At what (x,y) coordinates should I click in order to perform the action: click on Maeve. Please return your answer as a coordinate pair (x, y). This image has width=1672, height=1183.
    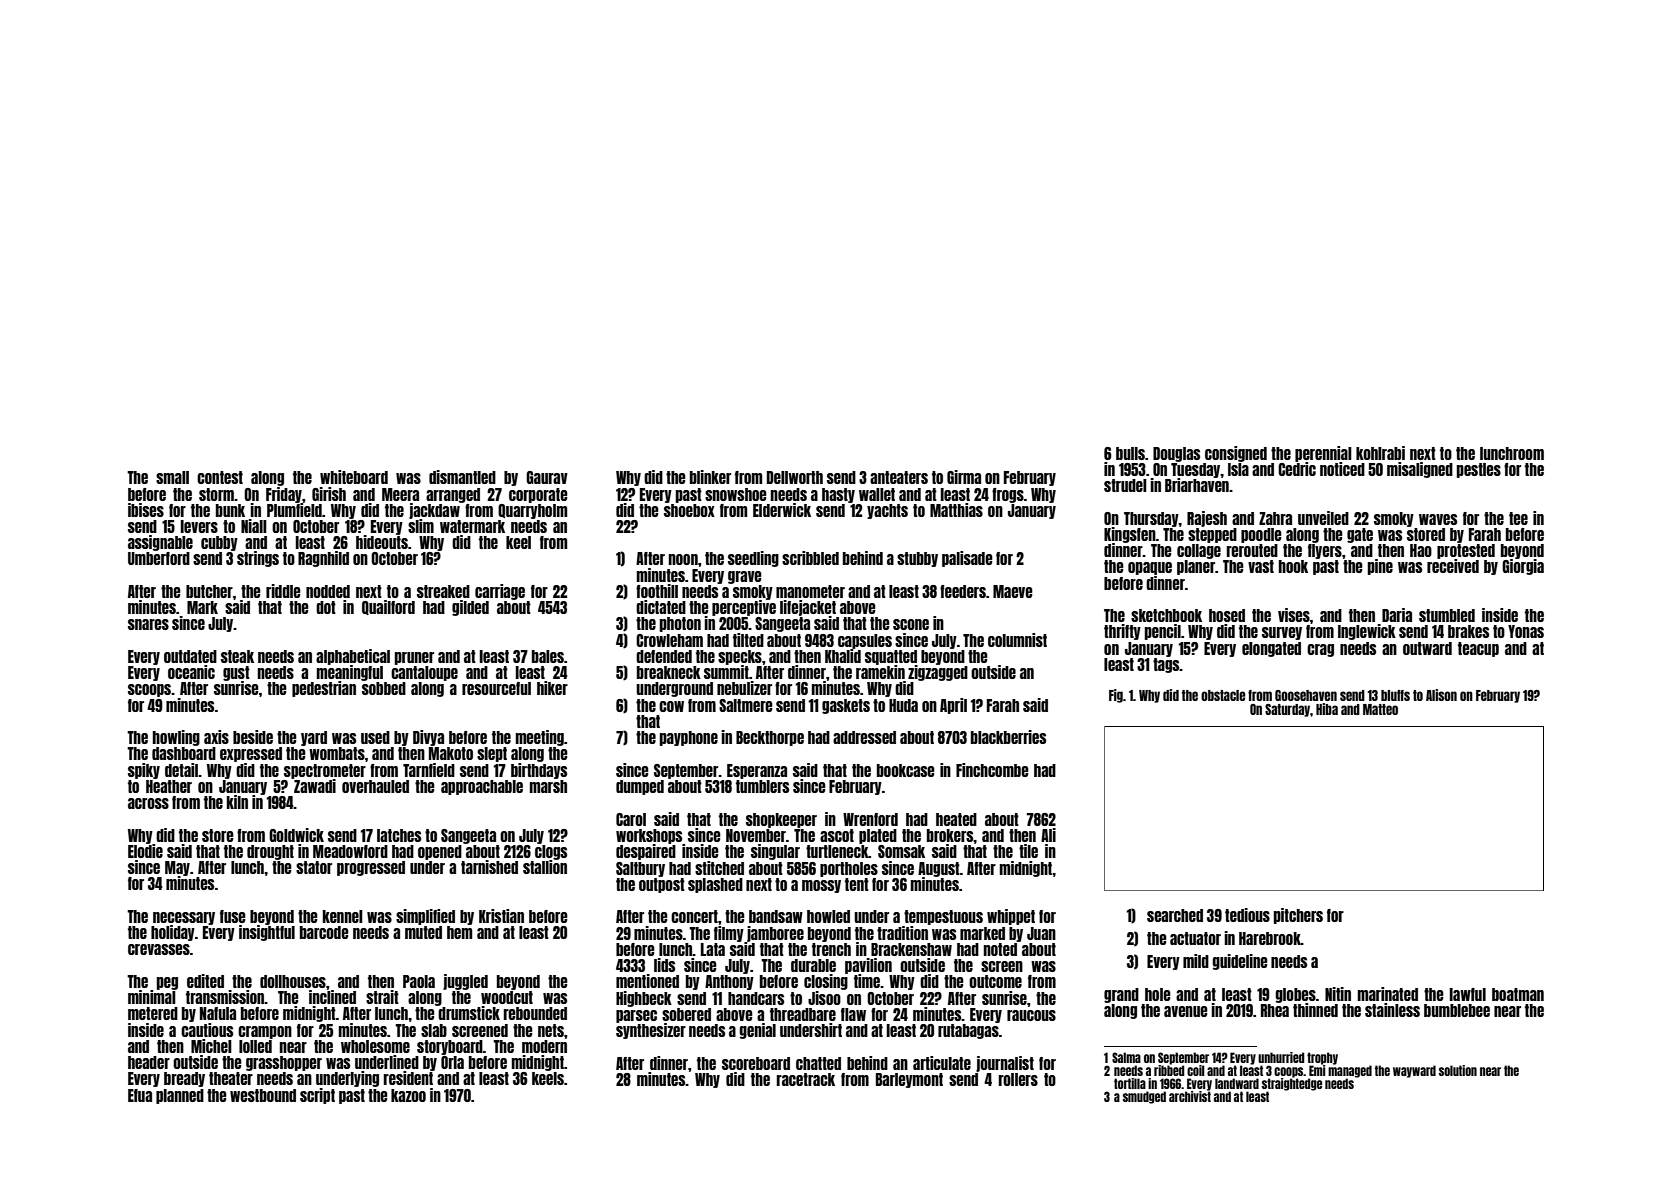
    Looking at the image, I should click on (1013, 591).
